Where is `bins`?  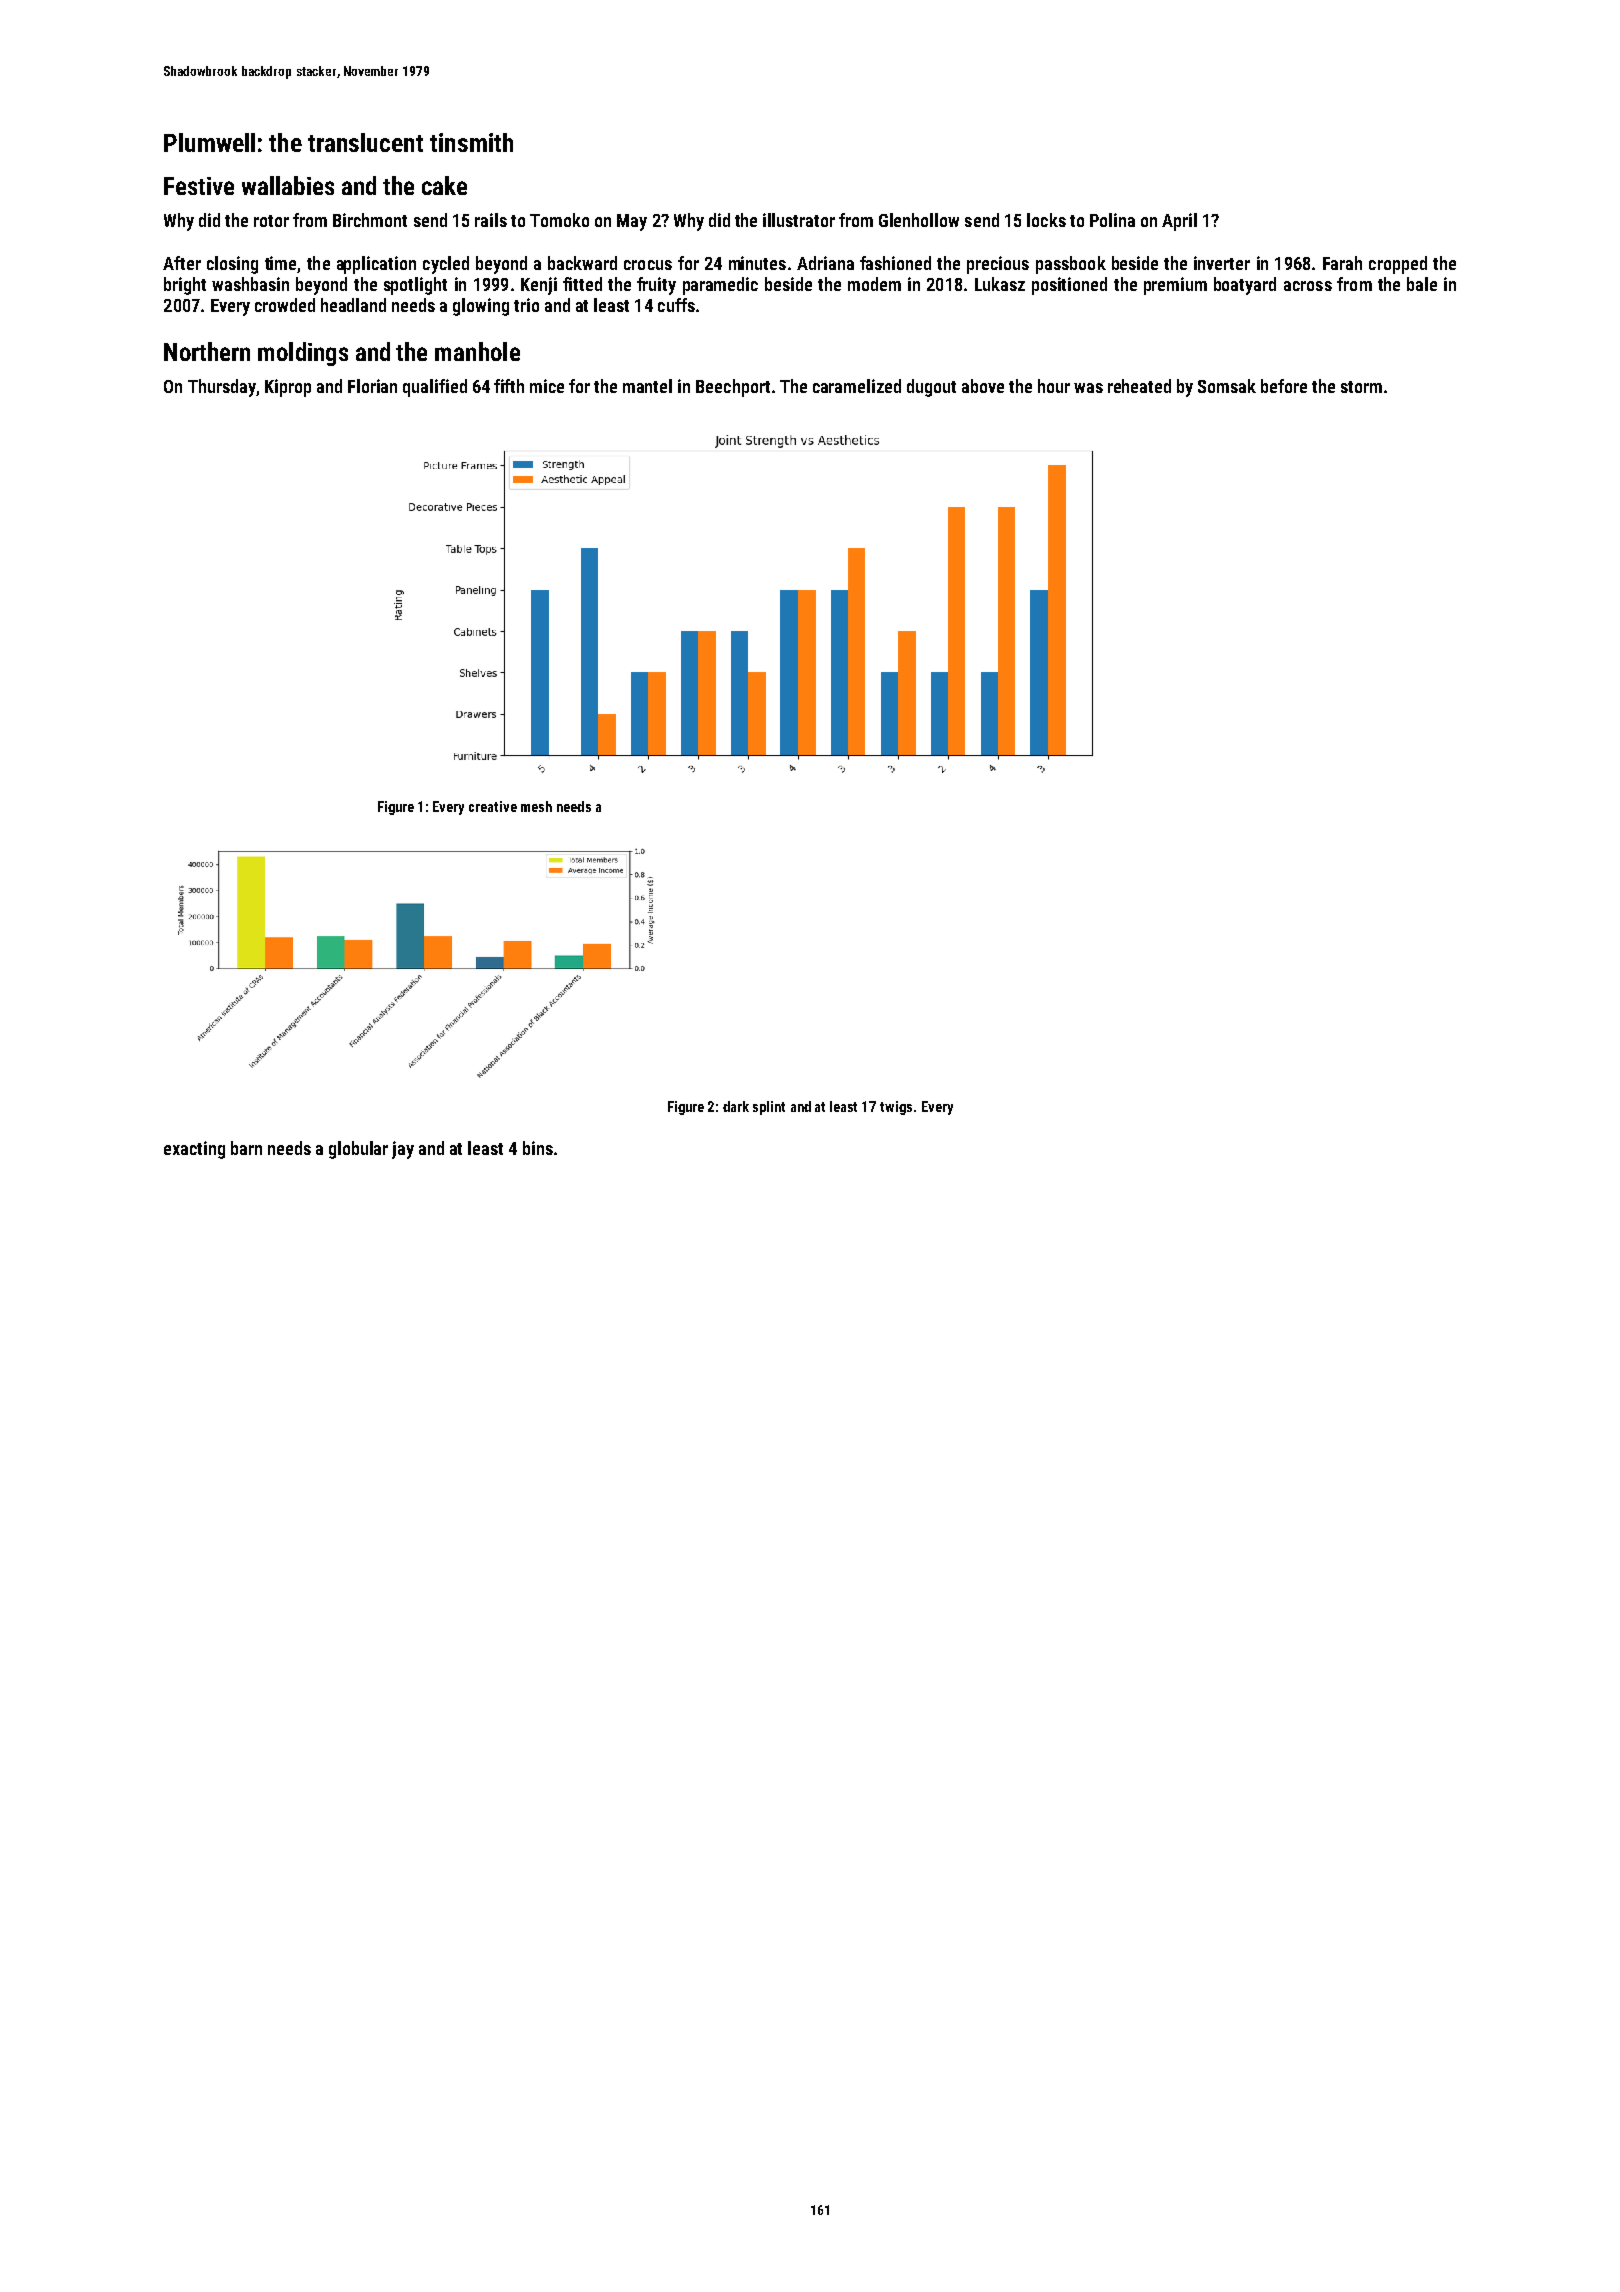 bins is located at coordinates (538, 1148).
